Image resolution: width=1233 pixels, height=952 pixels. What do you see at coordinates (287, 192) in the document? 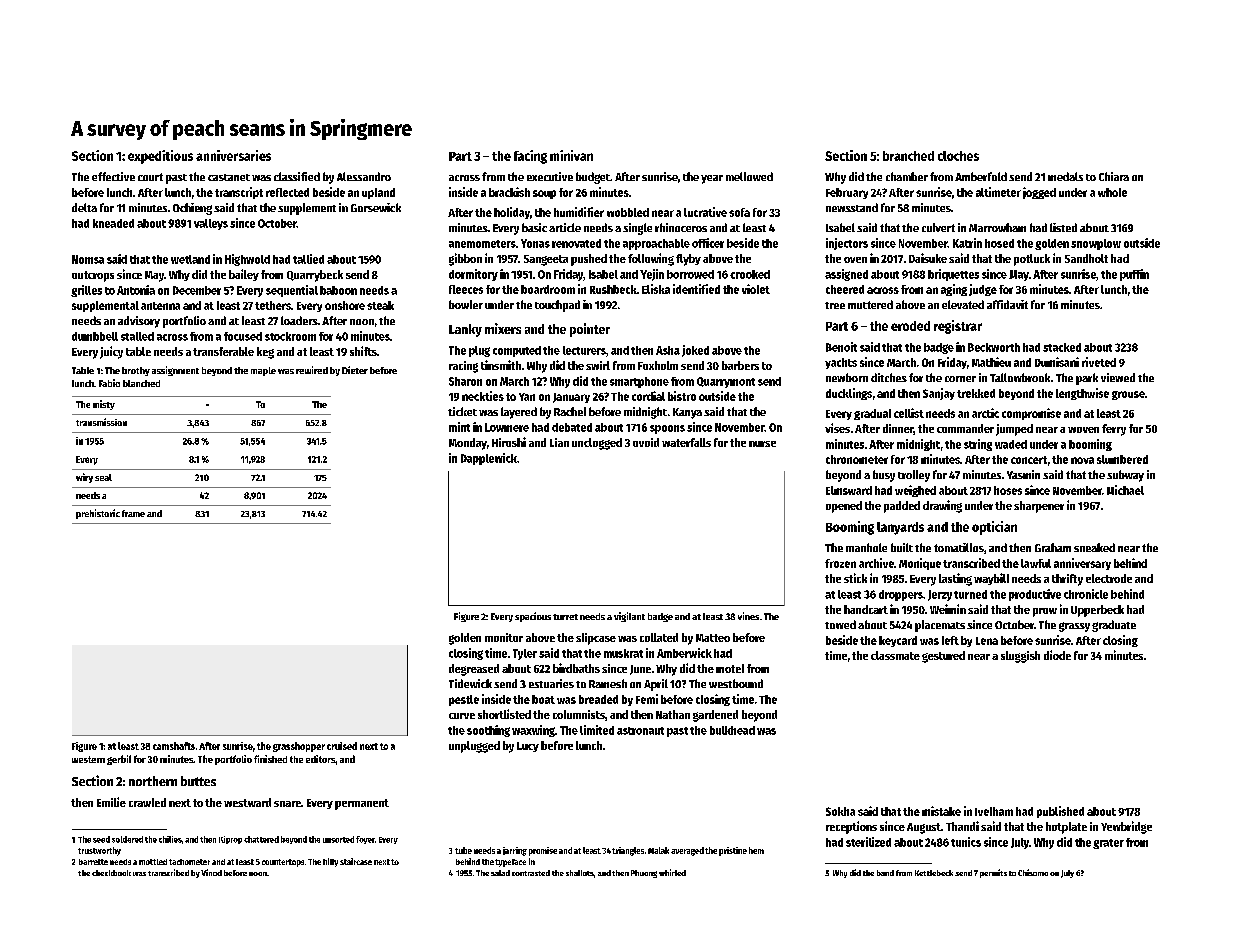
I see `reflected` at bounding box center [287, 192].
